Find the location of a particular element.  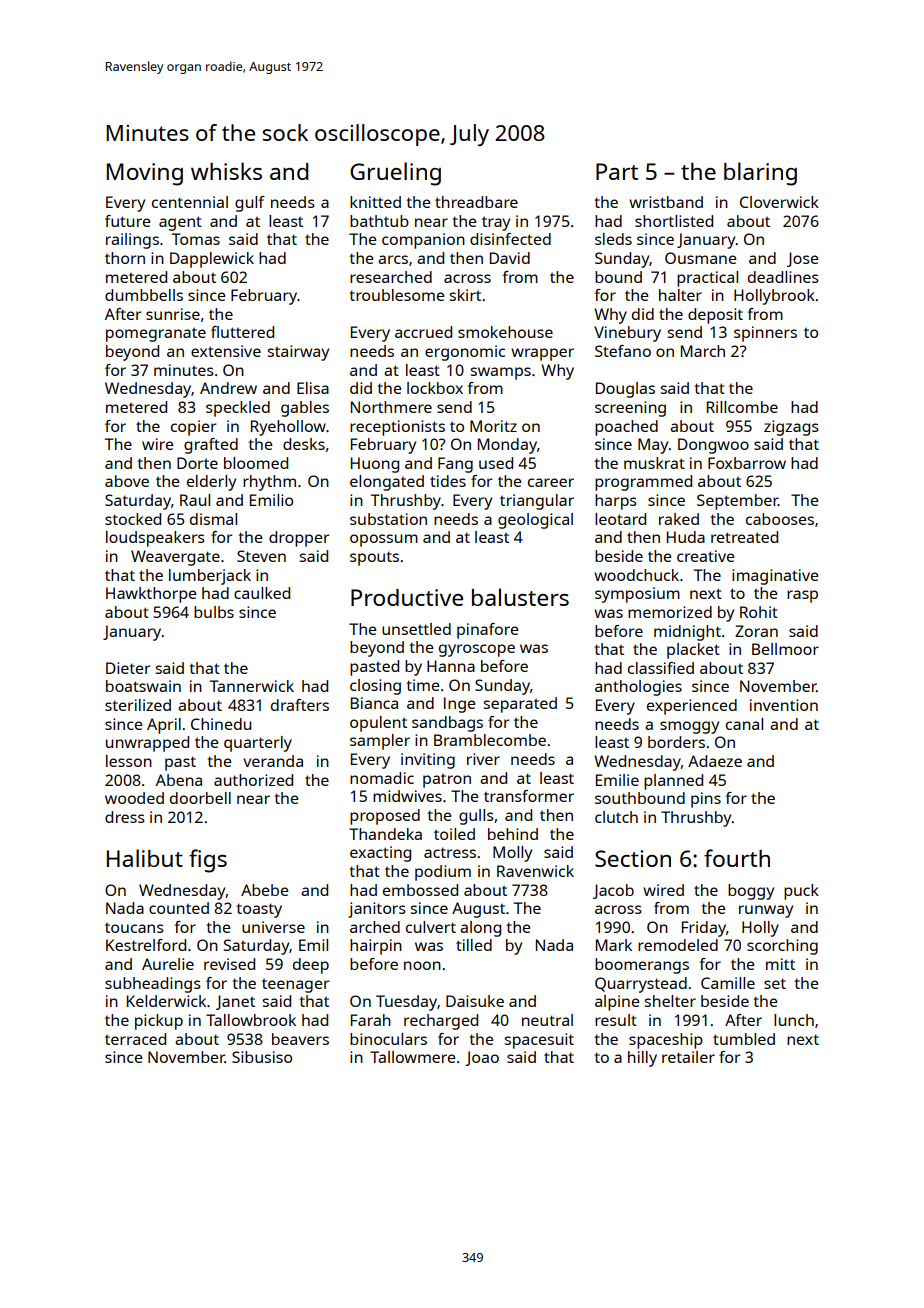

Tallowmere is located at coordinates (412, 1057).
